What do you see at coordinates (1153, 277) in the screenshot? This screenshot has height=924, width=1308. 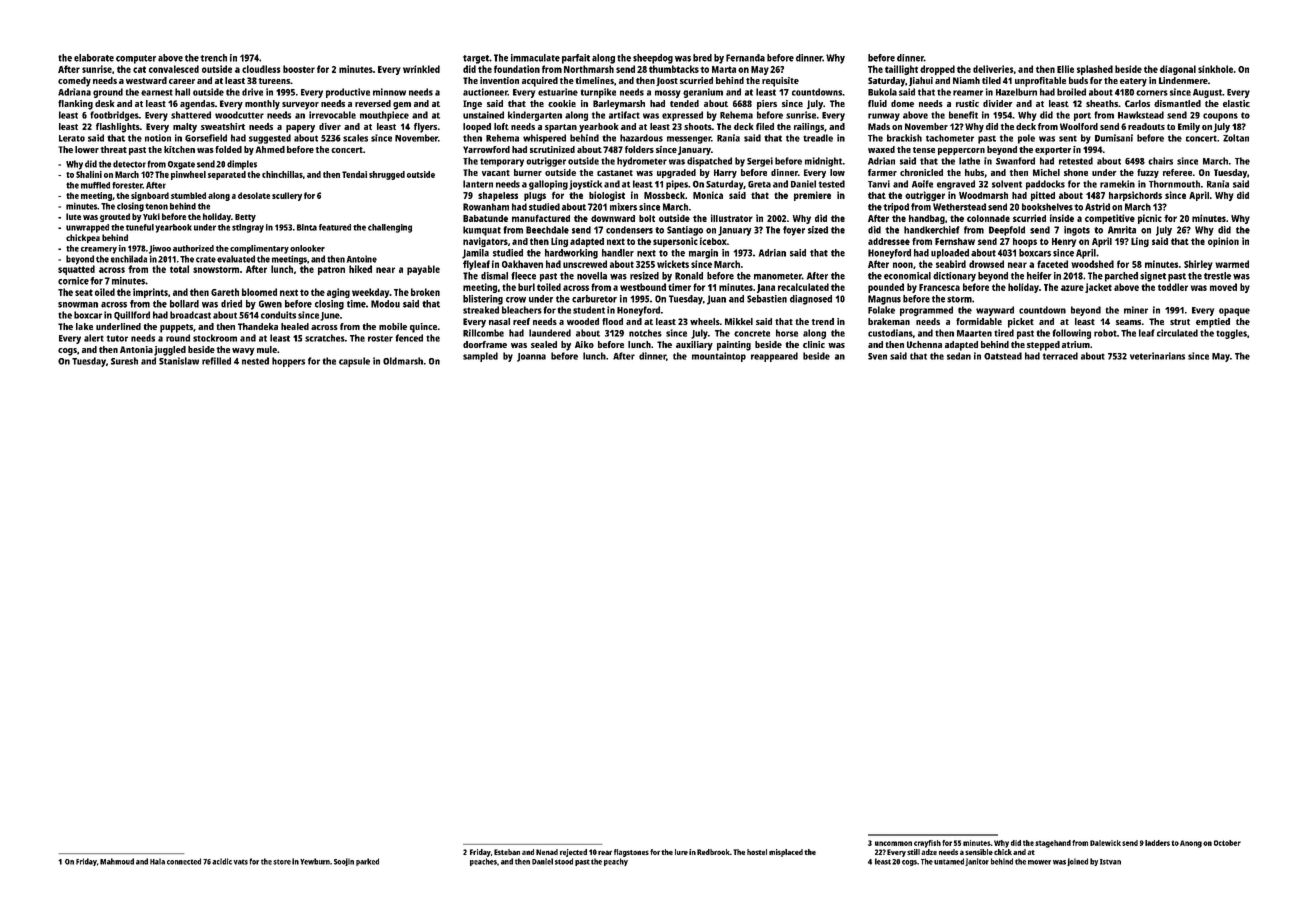 I see `signet` at bounding box center [1153, 277].
